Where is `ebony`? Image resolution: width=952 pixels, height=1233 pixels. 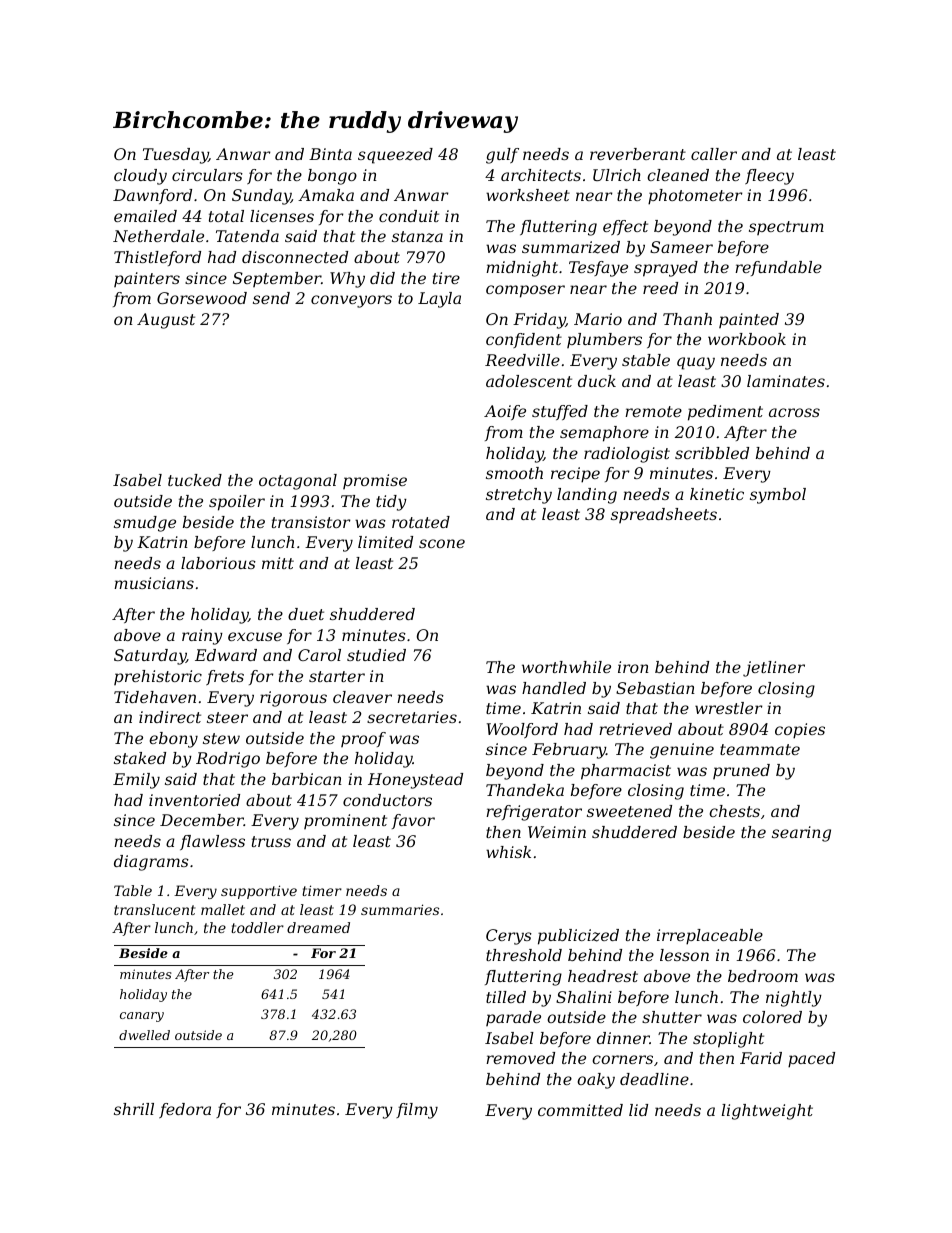
ebony is located at coordinates (173, 740).
